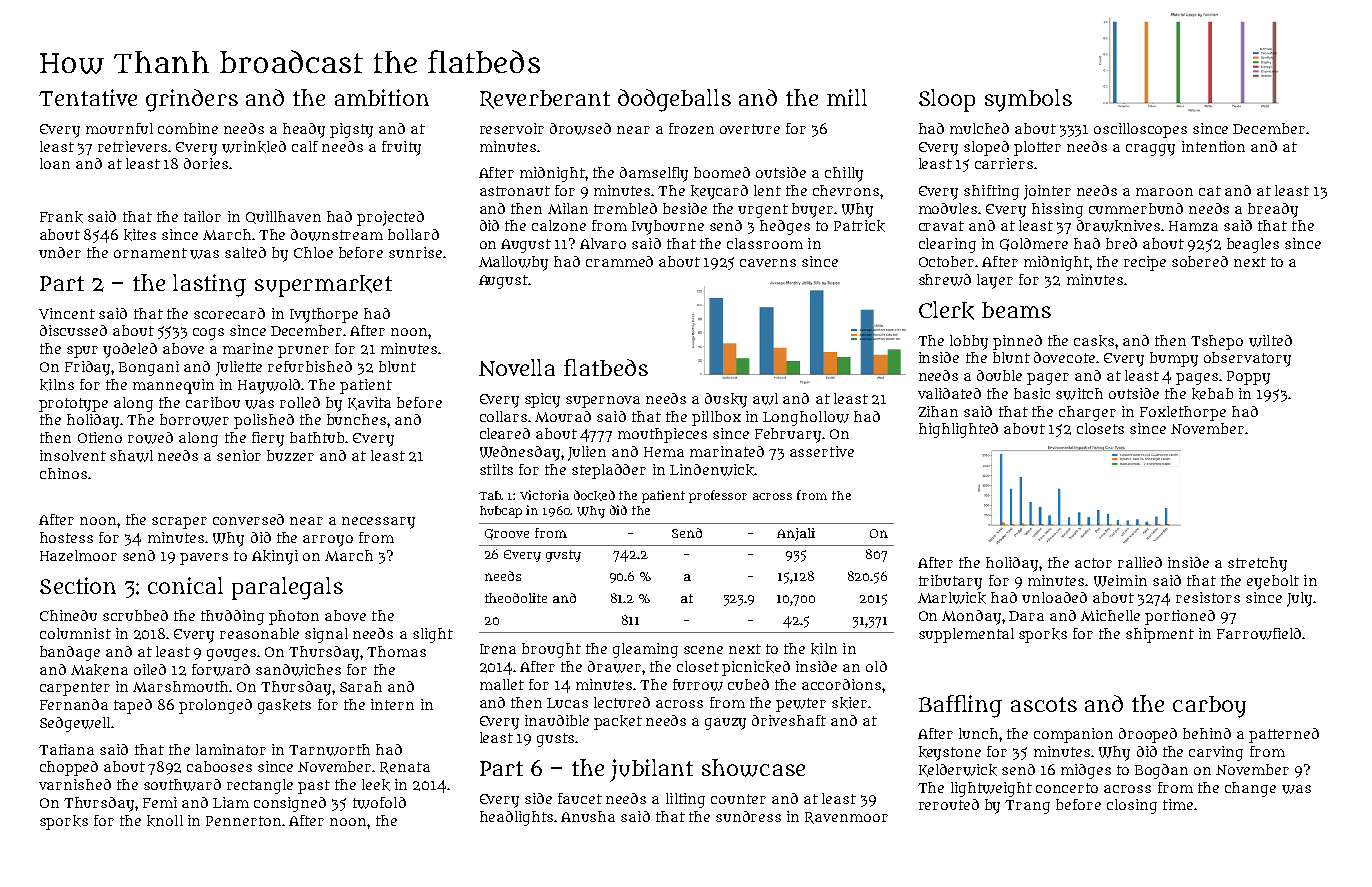 This screenshot has height=887, width=1372. Describe the element at coordinates (192, 100) in the screenshot. I see `grinders` at that location.
